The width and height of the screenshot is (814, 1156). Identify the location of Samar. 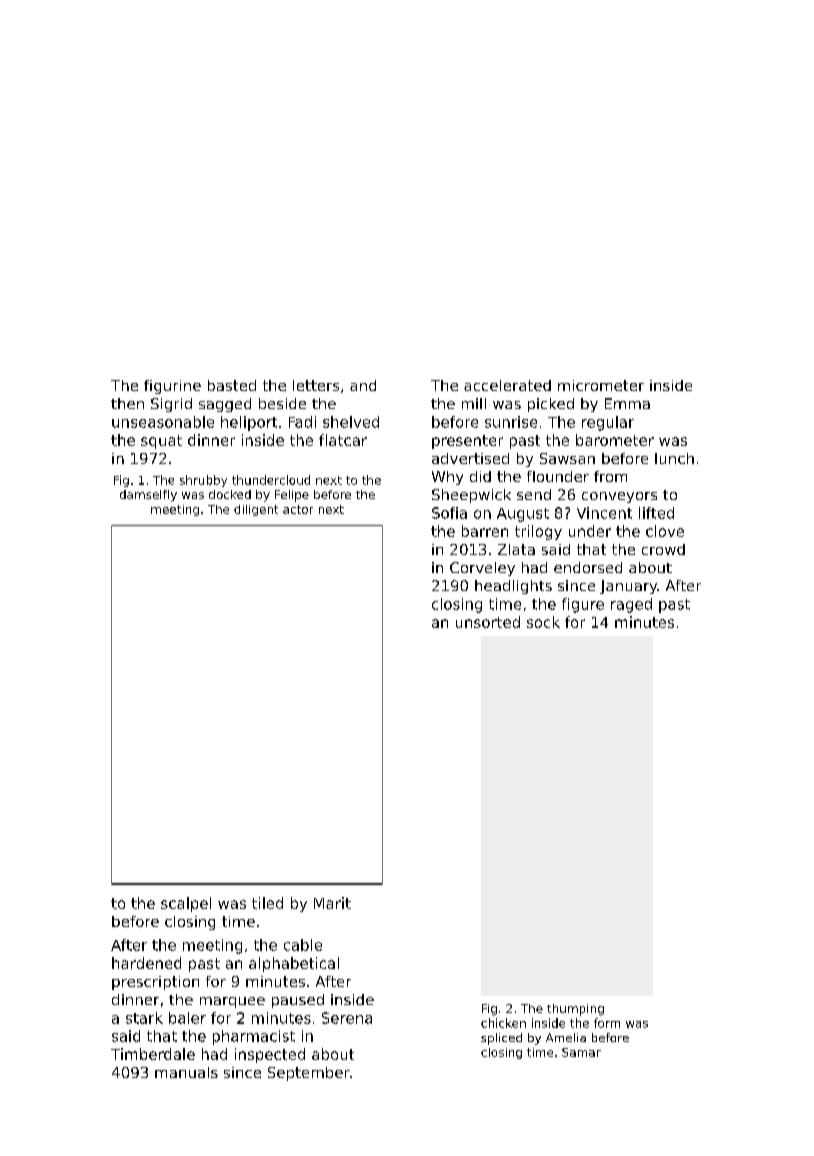
(581, 1052).
